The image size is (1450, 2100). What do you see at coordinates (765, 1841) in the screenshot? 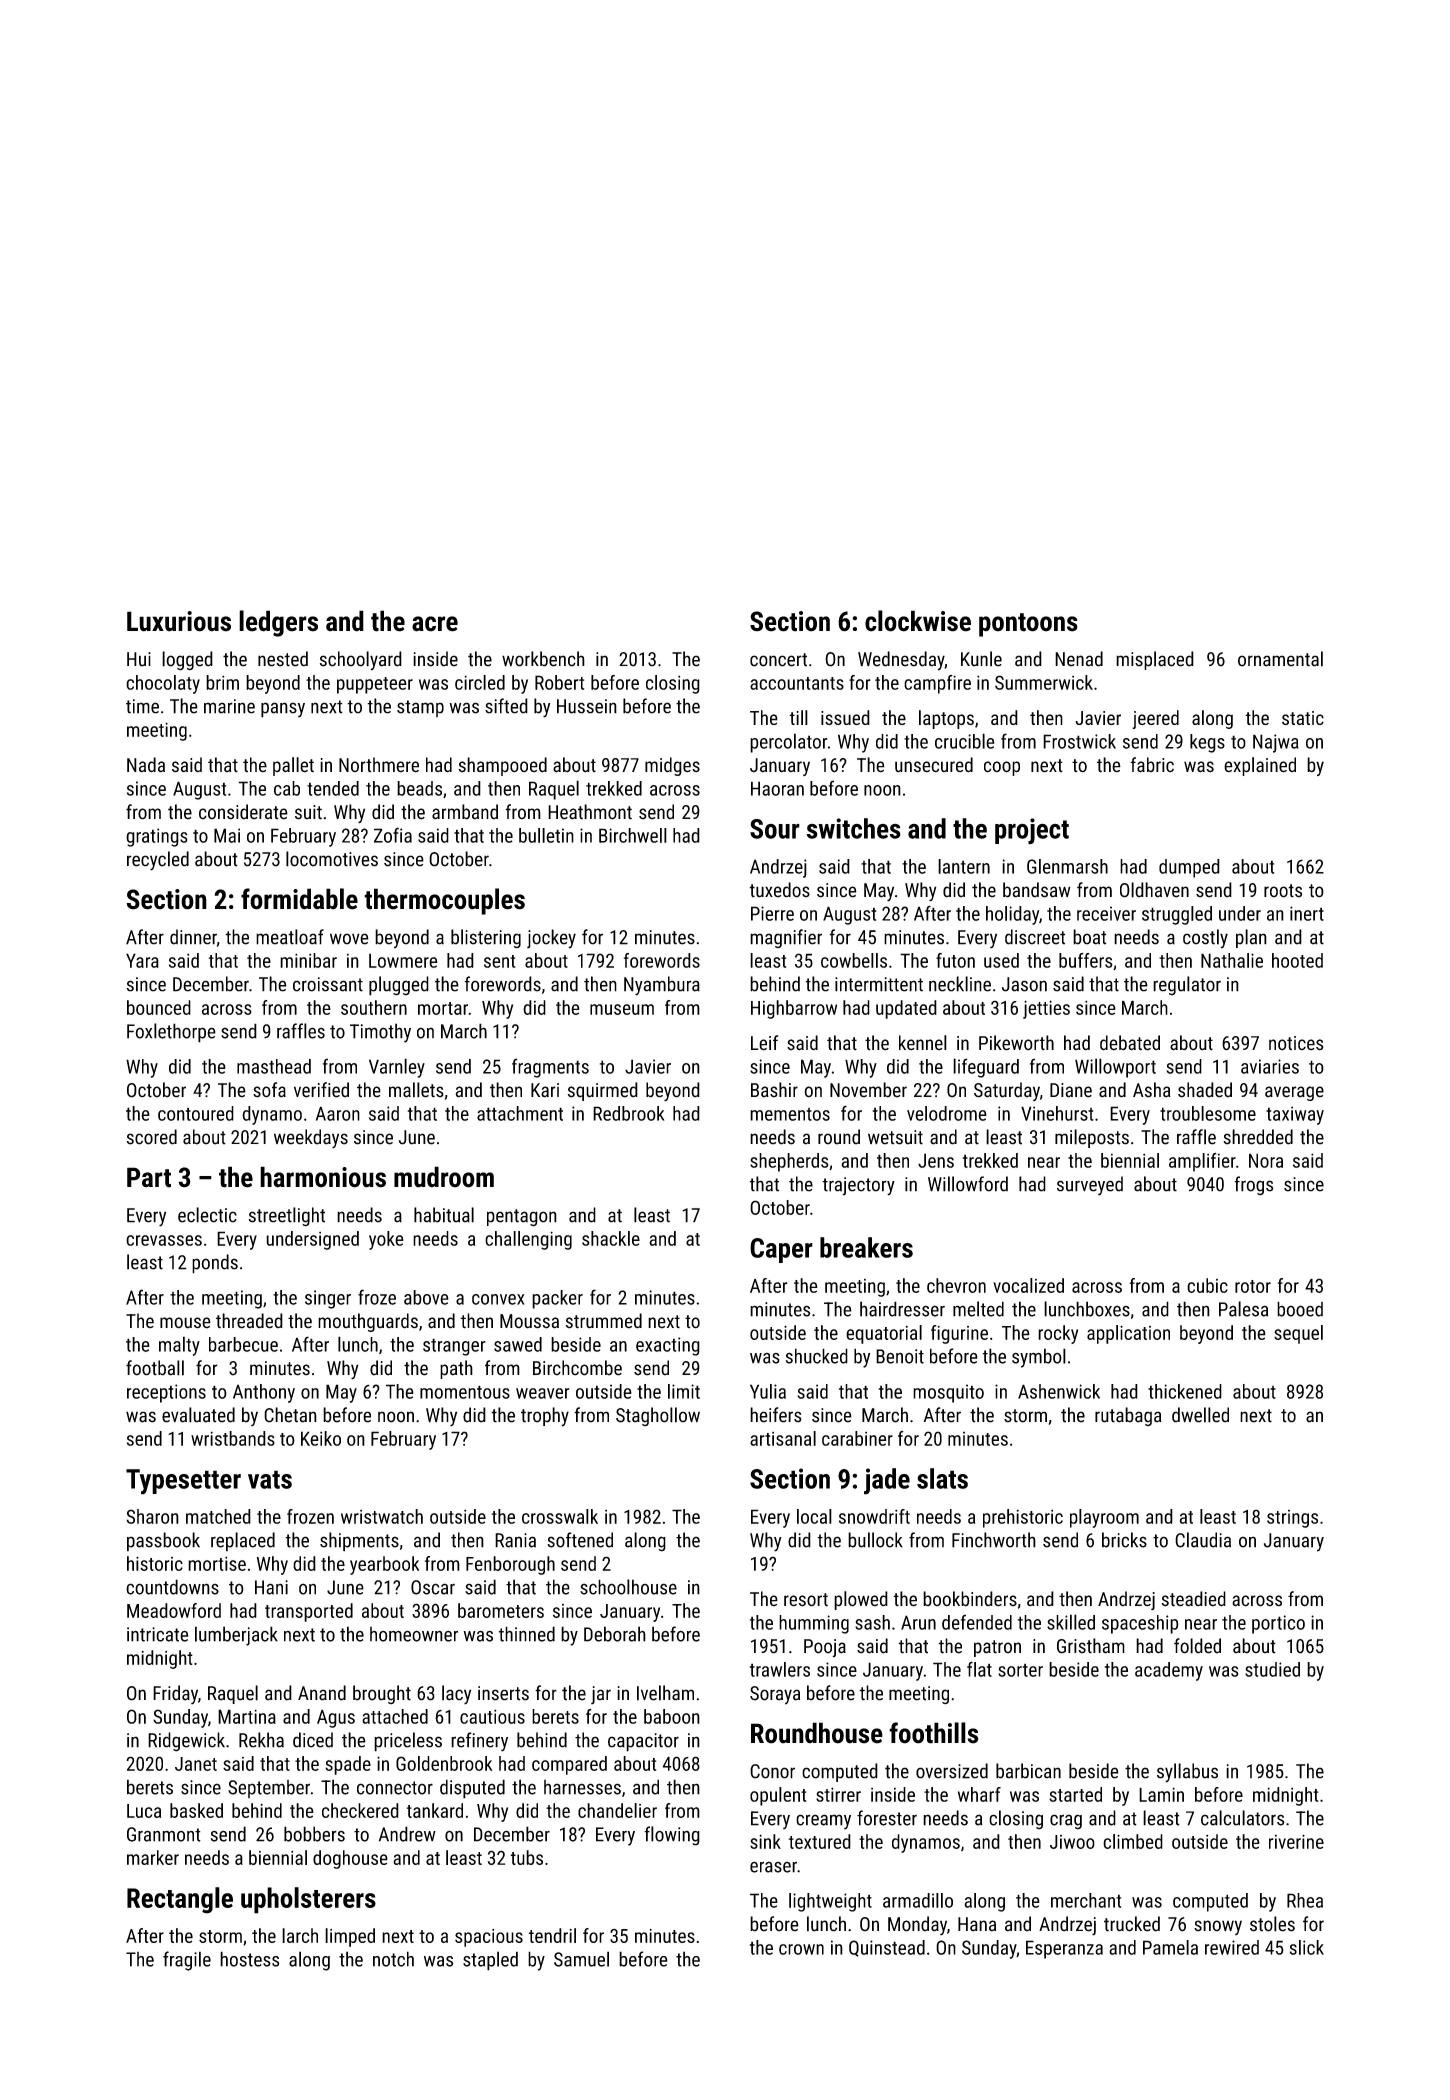
I see `sink` at bounding box center [765, 1841].
